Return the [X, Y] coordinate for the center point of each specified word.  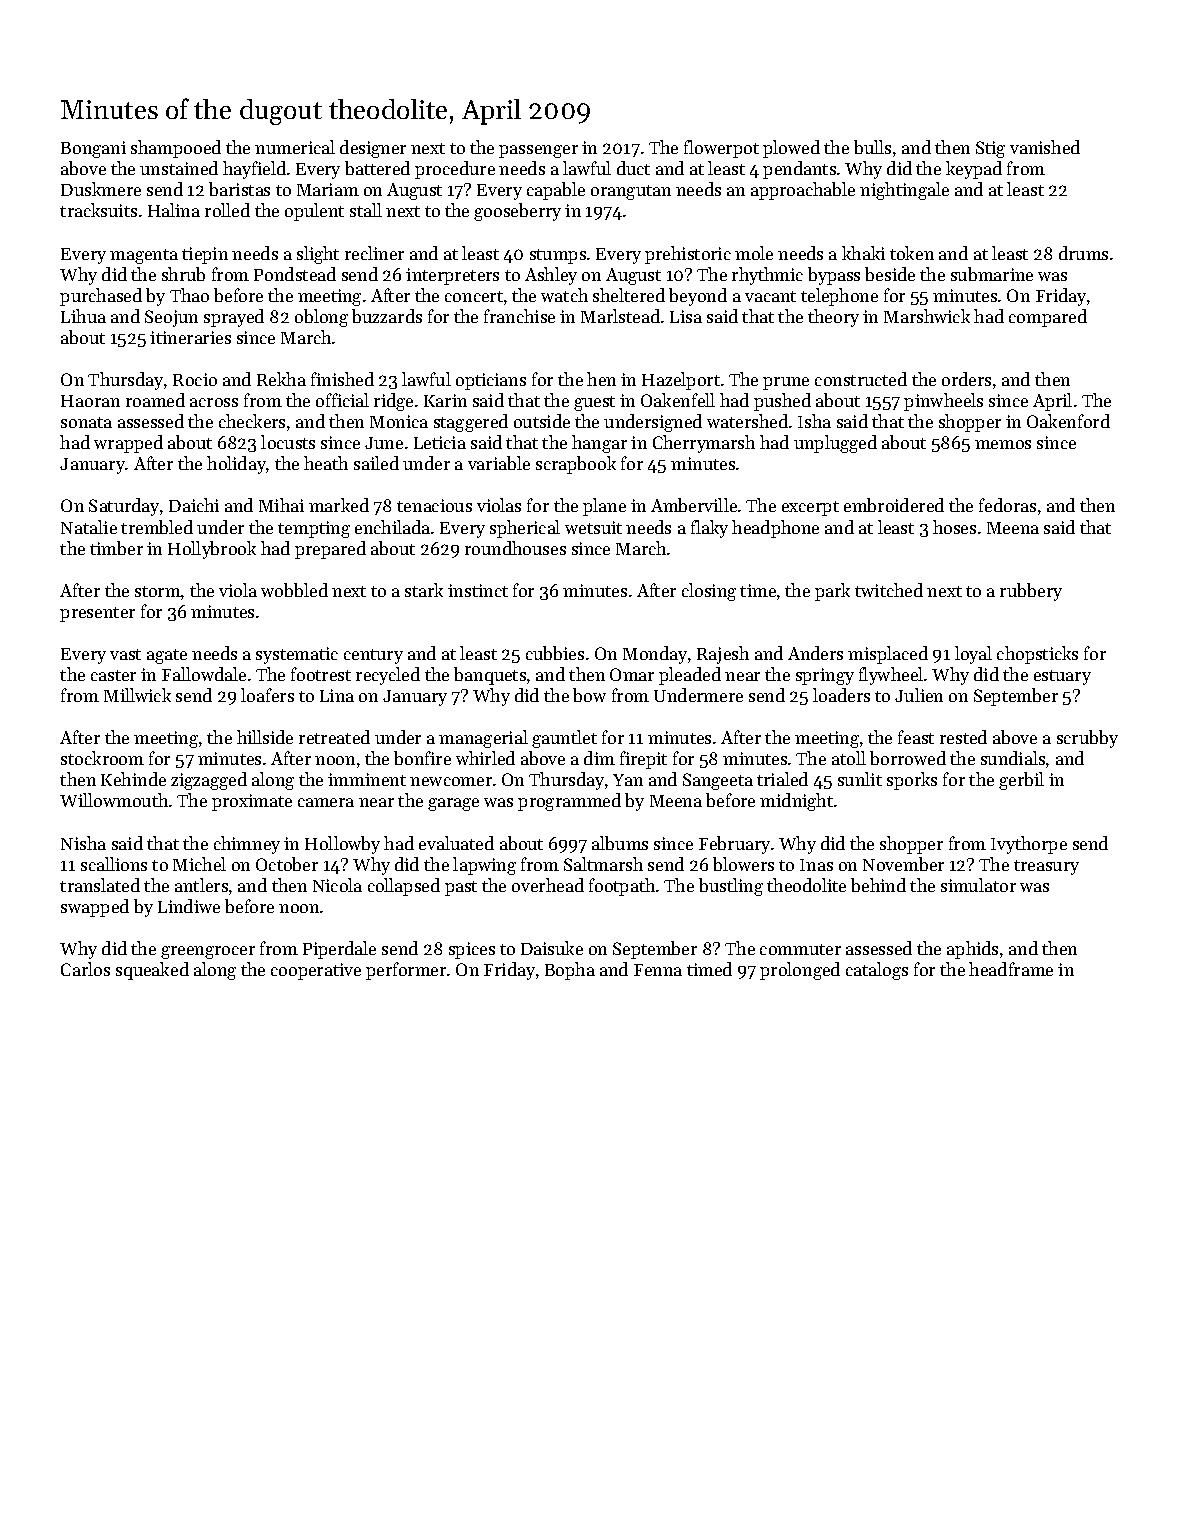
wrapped [128, 444]
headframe [1011, 969]
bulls [872, 147]
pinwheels [943, 402]
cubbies [555, 653]
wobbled [294, 590]
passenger [538, 151]
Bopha [570, 971]
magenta [144, 256]
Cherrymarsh [704, 444]
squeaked [152, 971]
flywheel [891, 676]
